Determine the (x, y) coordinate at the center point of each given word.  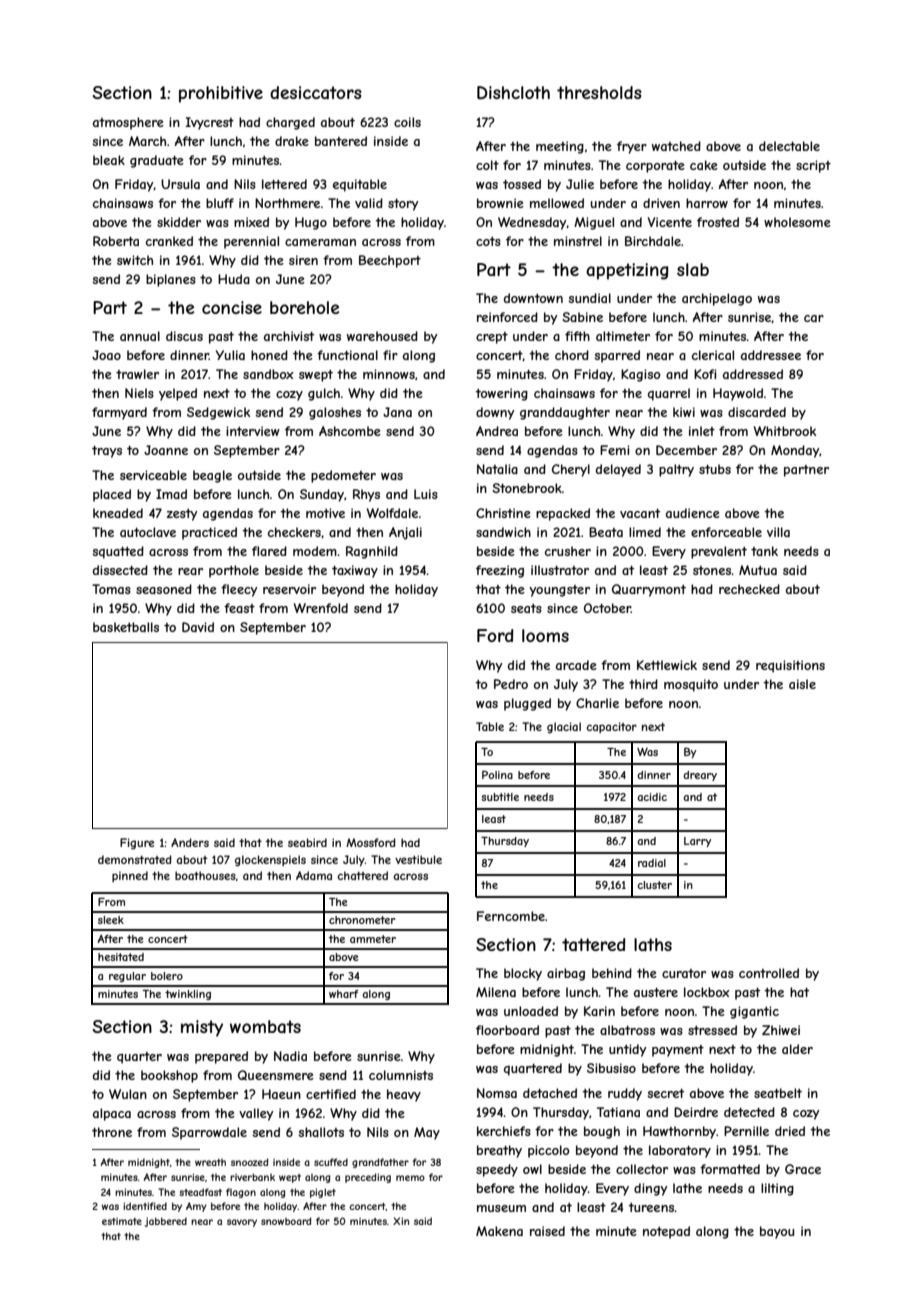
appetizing (627, 271)
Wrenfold (321, 608)
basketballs (126, 627)
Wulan (128, 1094)
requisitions (790, 666)
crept (492, 338)
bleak (109, 160)
